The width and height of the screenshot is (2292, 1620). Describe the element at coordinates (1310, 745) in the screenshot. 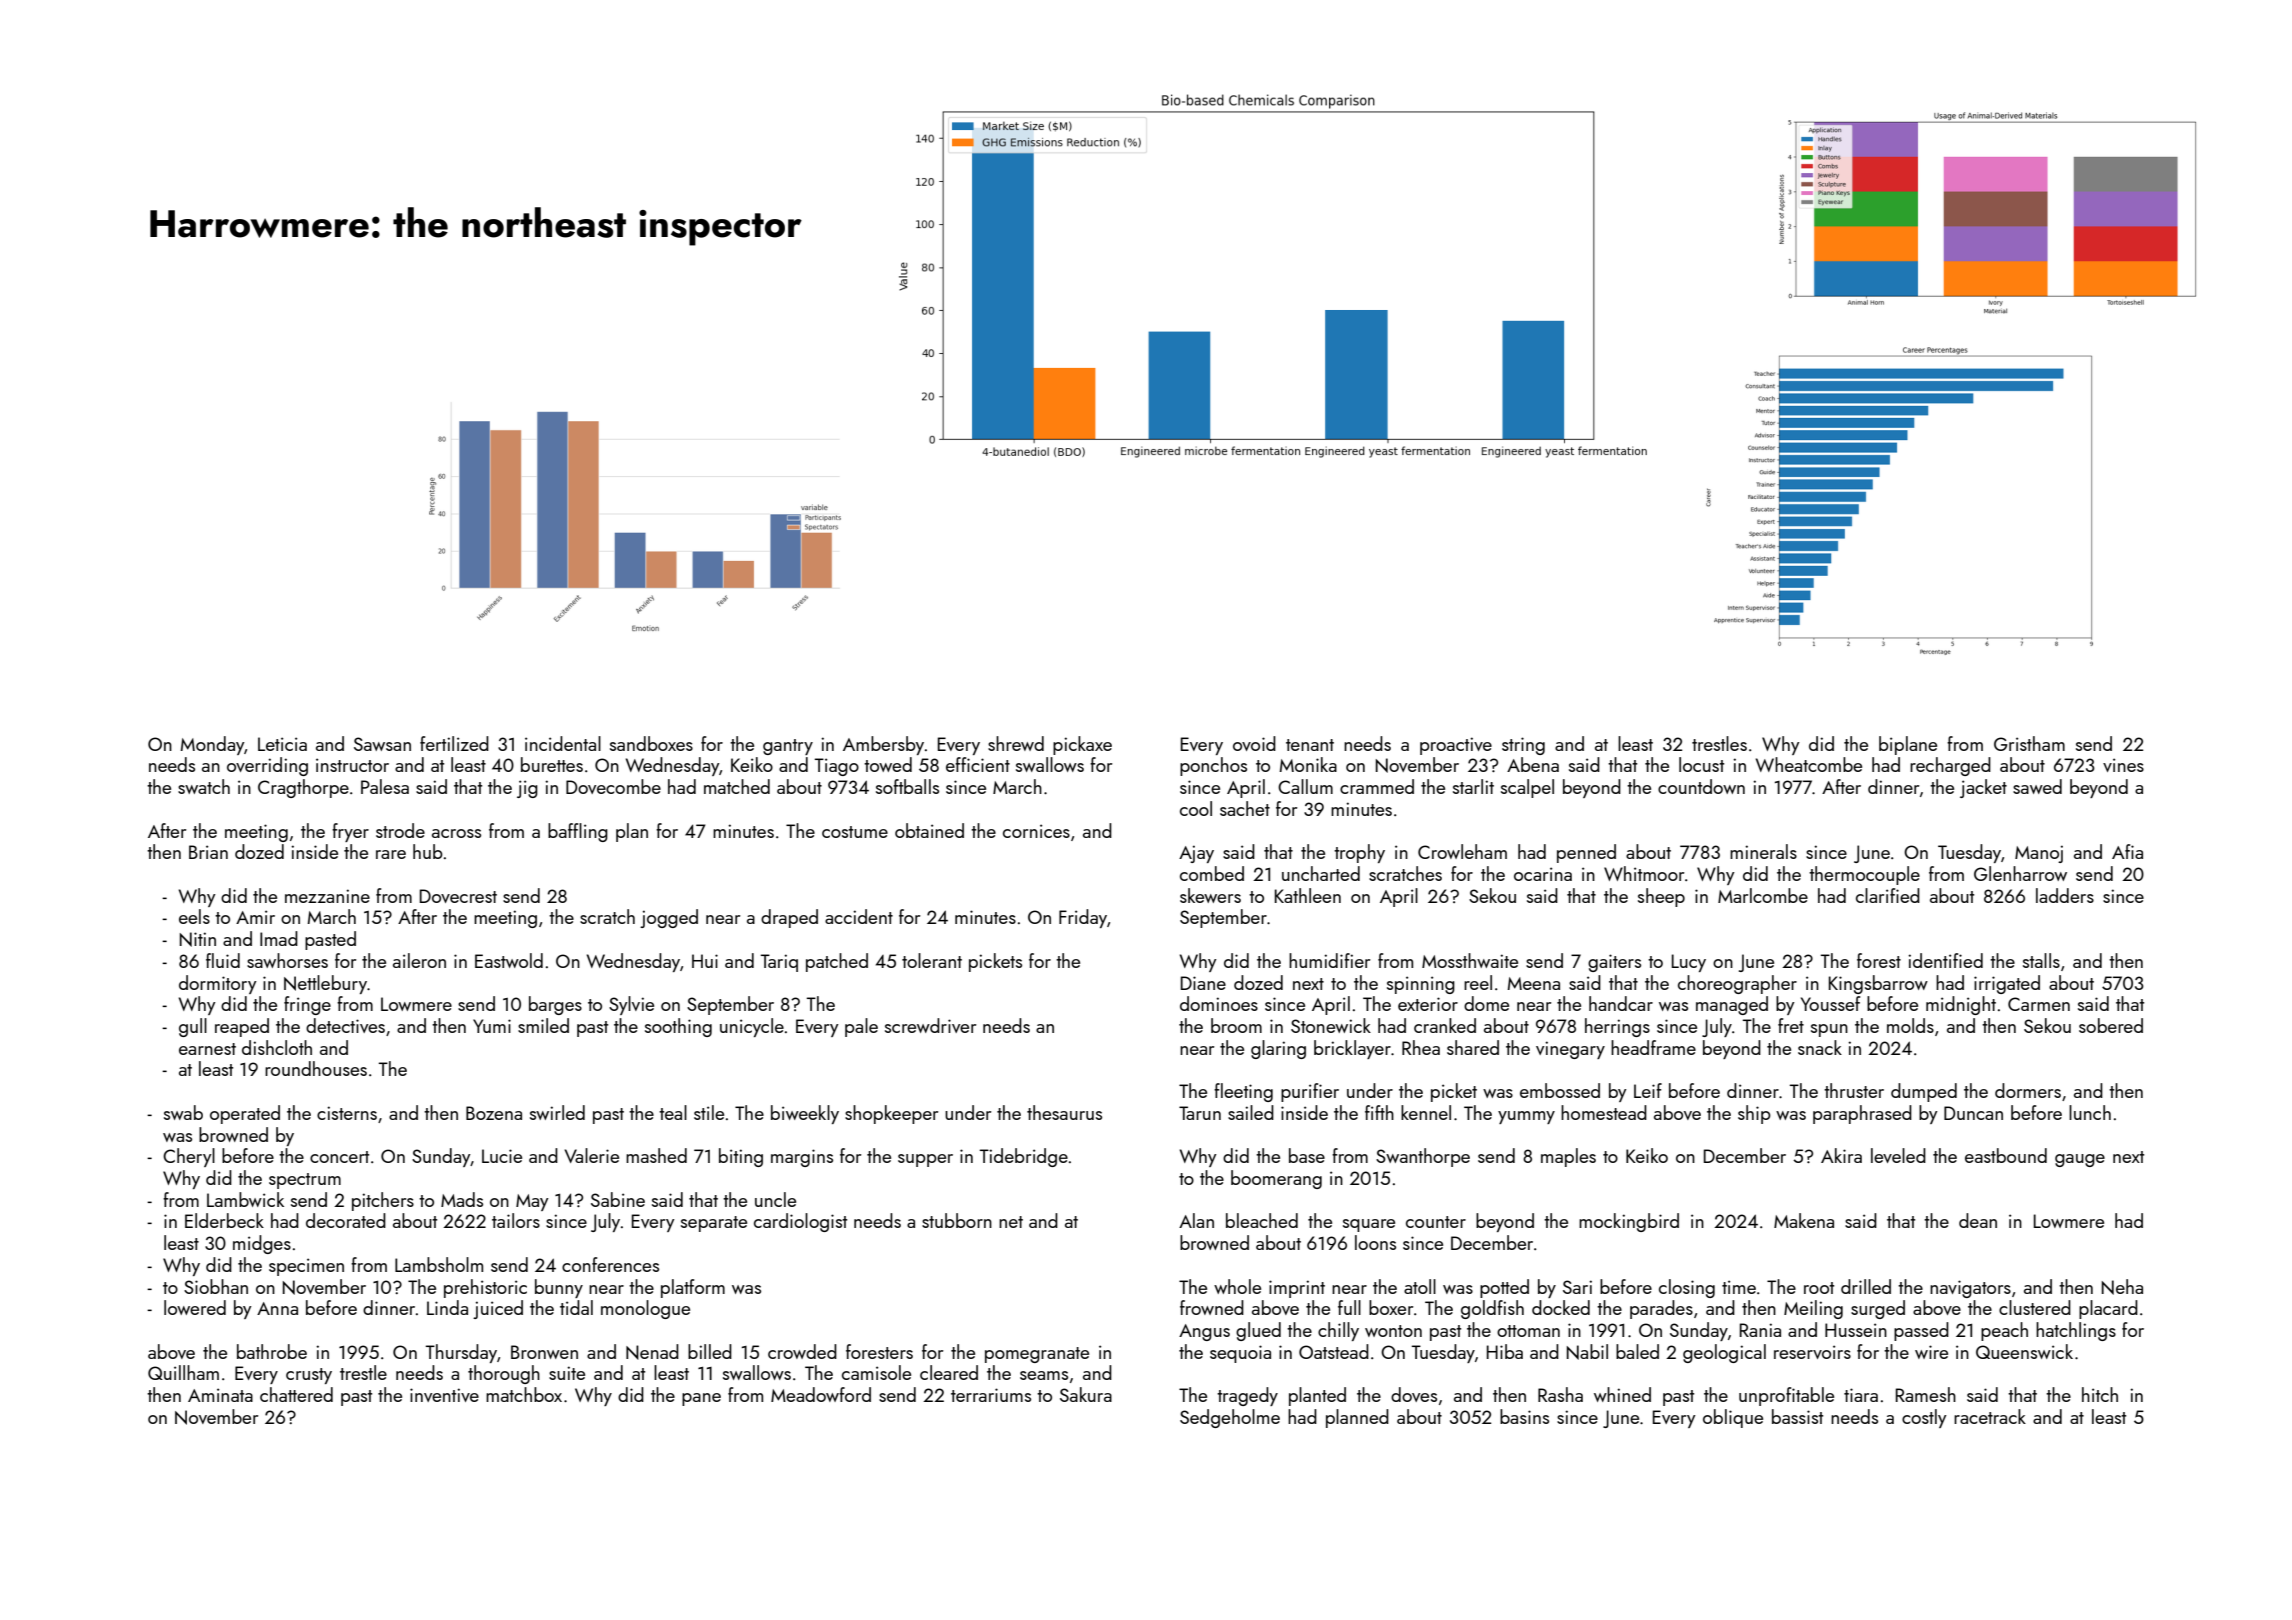

I see `tenant` at that location.
